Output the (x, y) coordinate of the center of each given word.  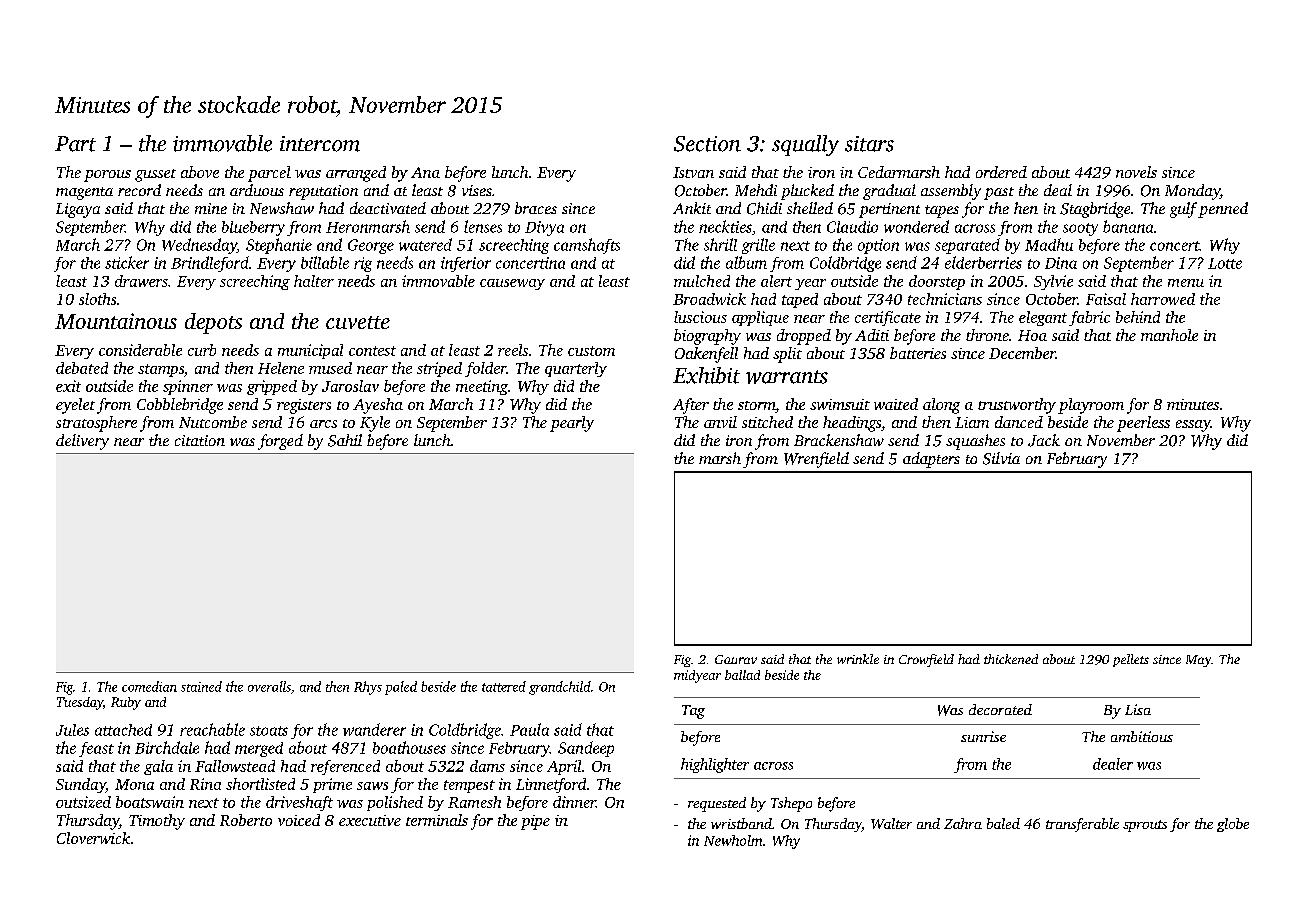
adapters (931, 460)
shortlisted (260, 784)
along (941, 406)
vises (477, 190)
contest (372, 351)
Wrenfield (816, 460)
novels (1136, 172)
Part (75, 144)
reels (513, 350)
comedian (149, 686)
